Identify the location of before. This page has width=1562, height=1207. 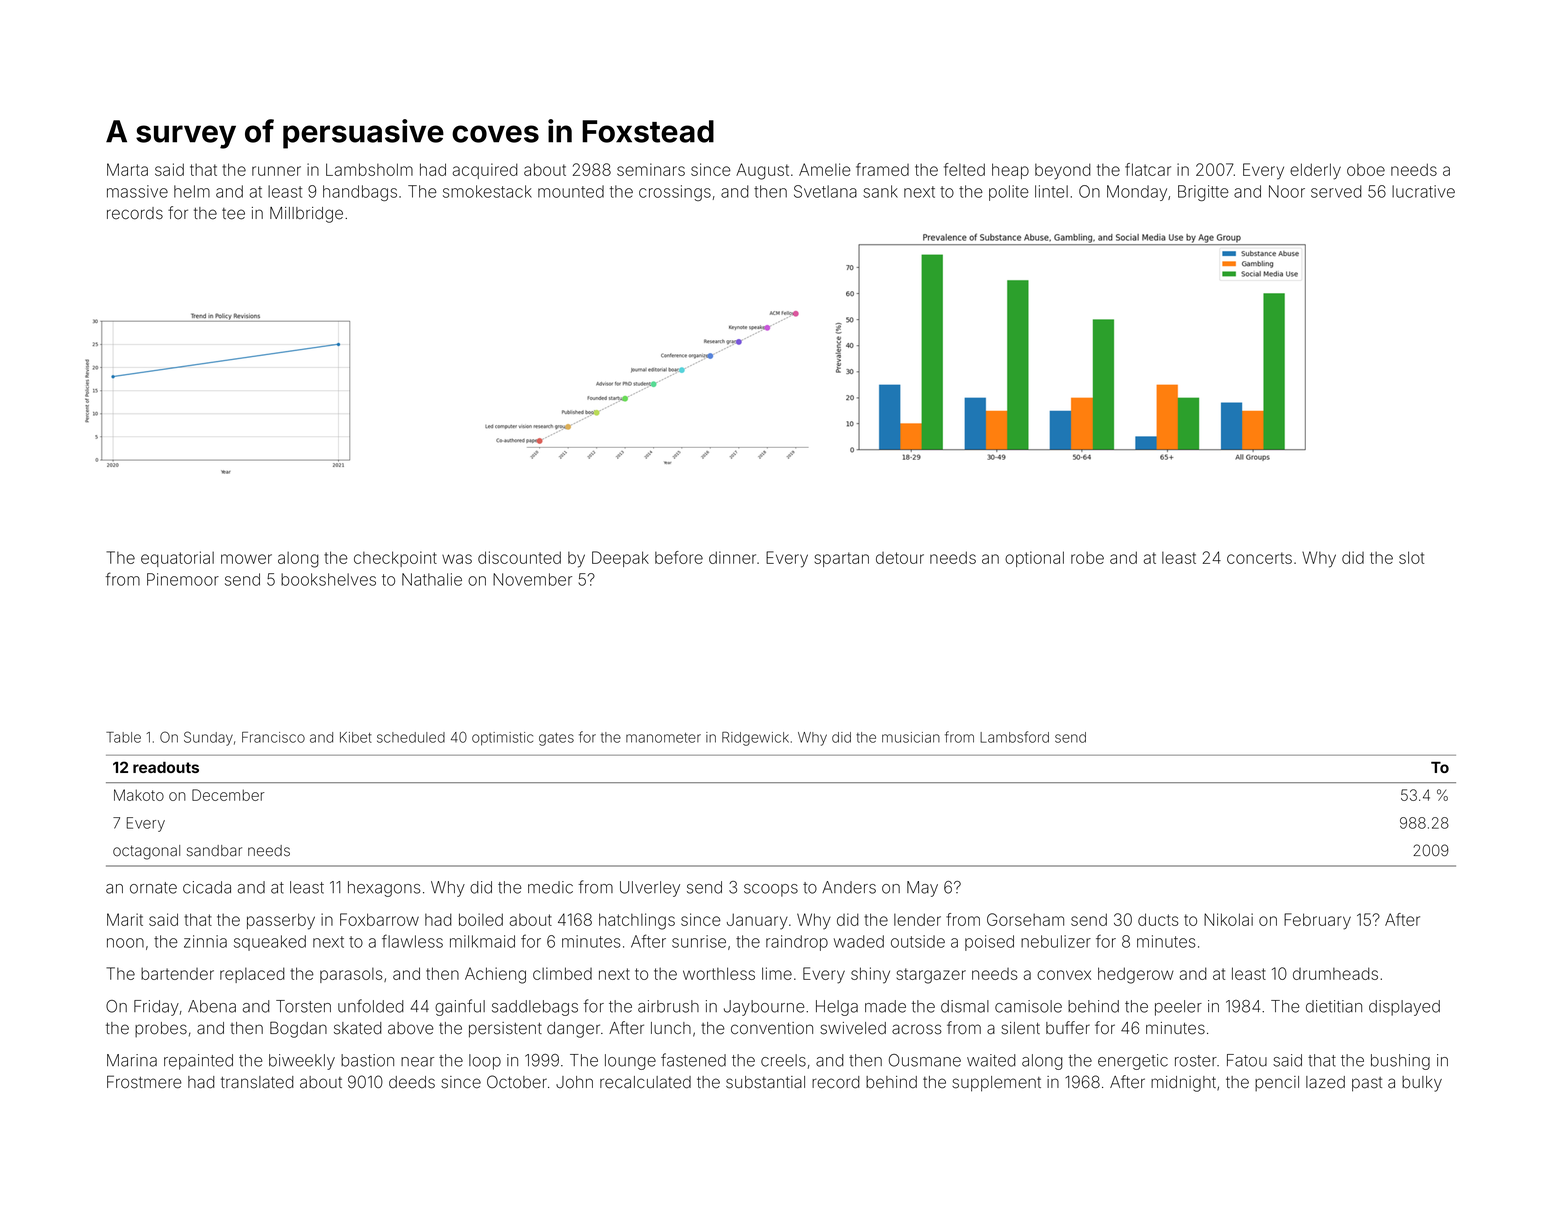
(679, 557).
